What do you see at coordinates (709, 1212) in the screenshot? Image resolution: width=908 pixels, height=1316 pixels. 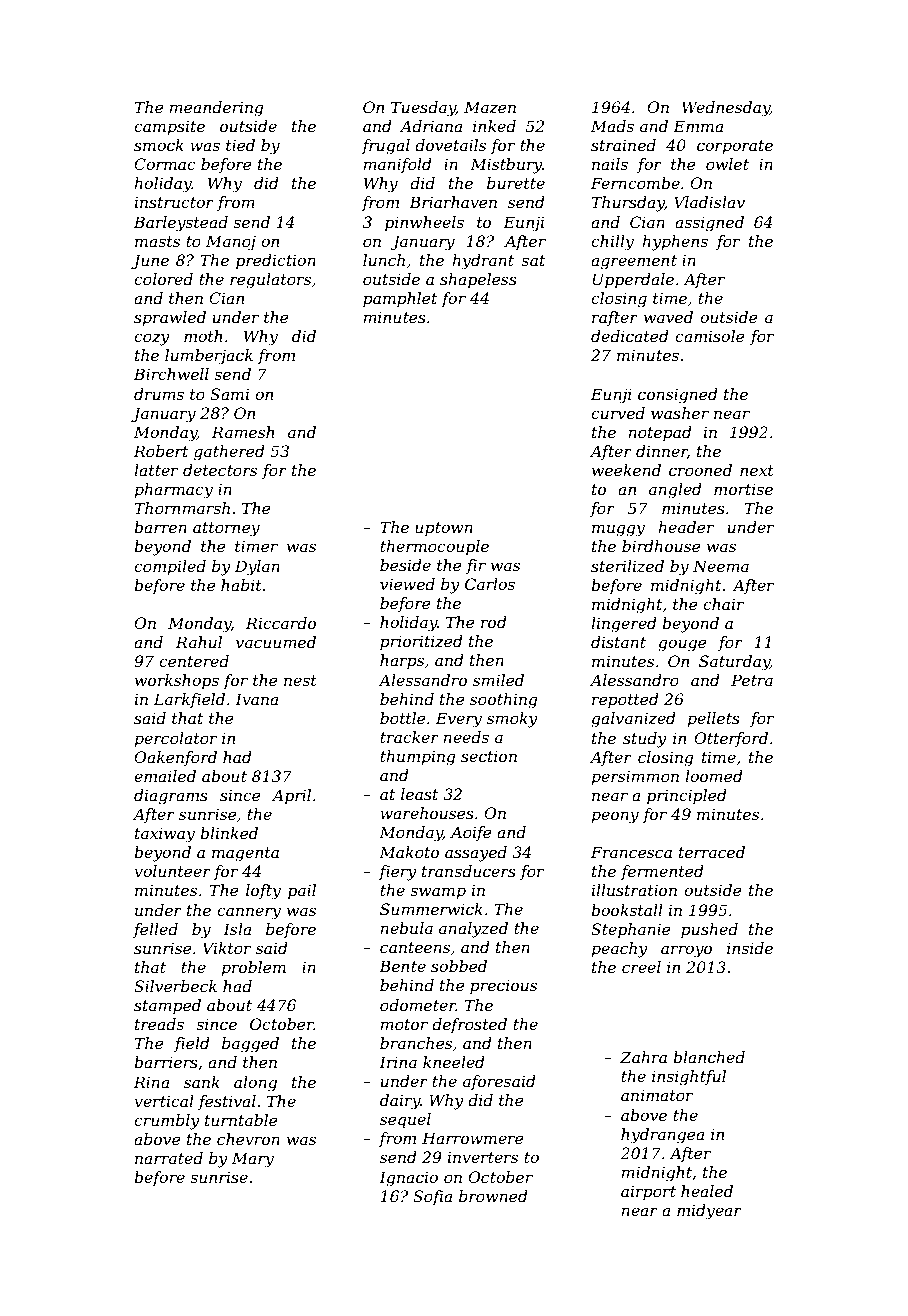 I see `midyear` at bounding box center [709, 1212].
